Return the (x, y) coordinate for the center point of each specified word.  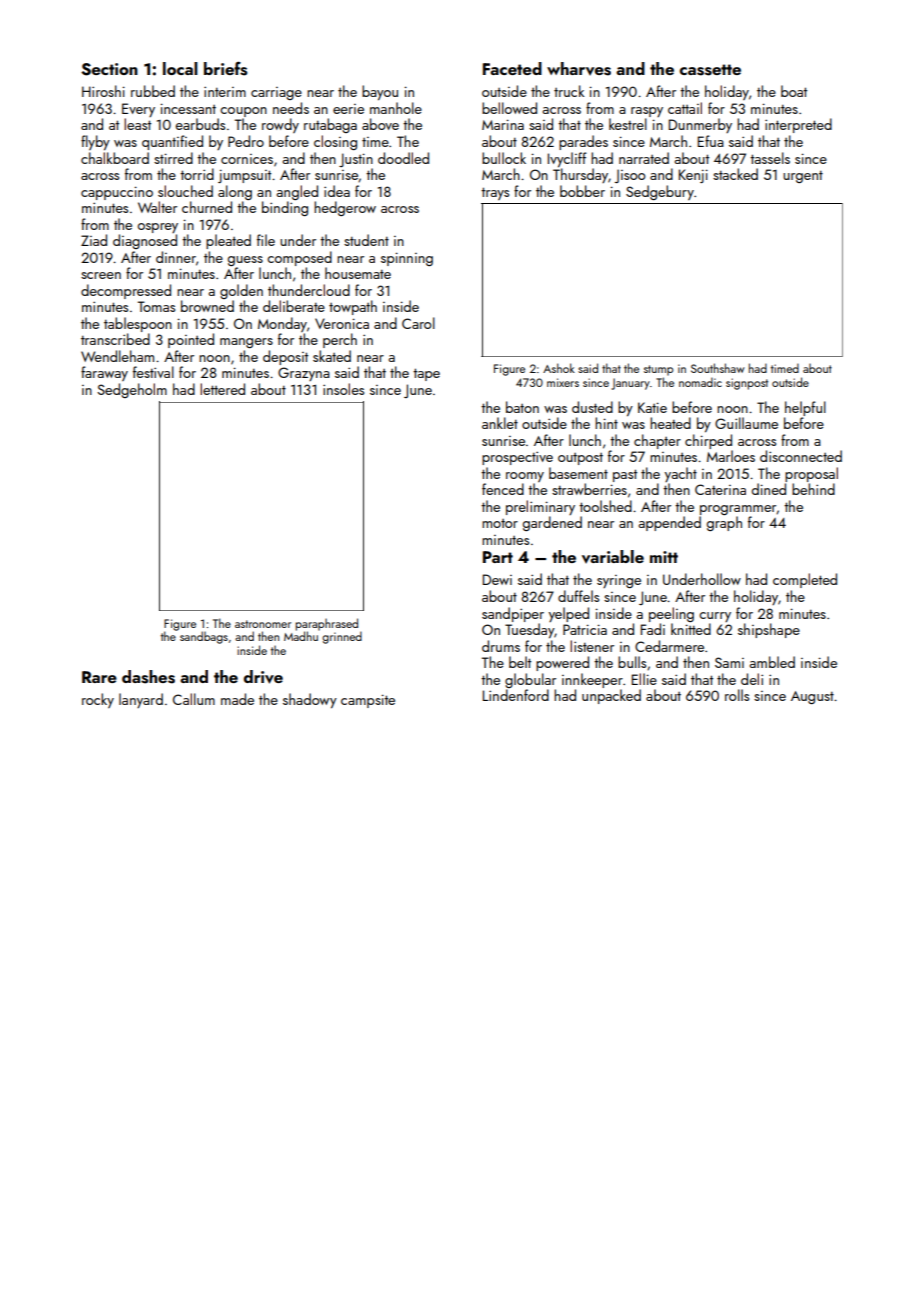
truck (569, 91)
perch (340, 340)
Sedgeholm (132, 390)
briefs (225, 68)
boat (794, 91)
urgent (803, 177)
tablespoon (138, 324)
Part (498, 557)
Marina (503, 124)
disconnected (801, 456)
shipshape (769, 630)
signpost (747, 384)
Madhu (301, 636)
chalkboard (115, 158)
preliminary (540, 507)
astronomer (263, 624)
